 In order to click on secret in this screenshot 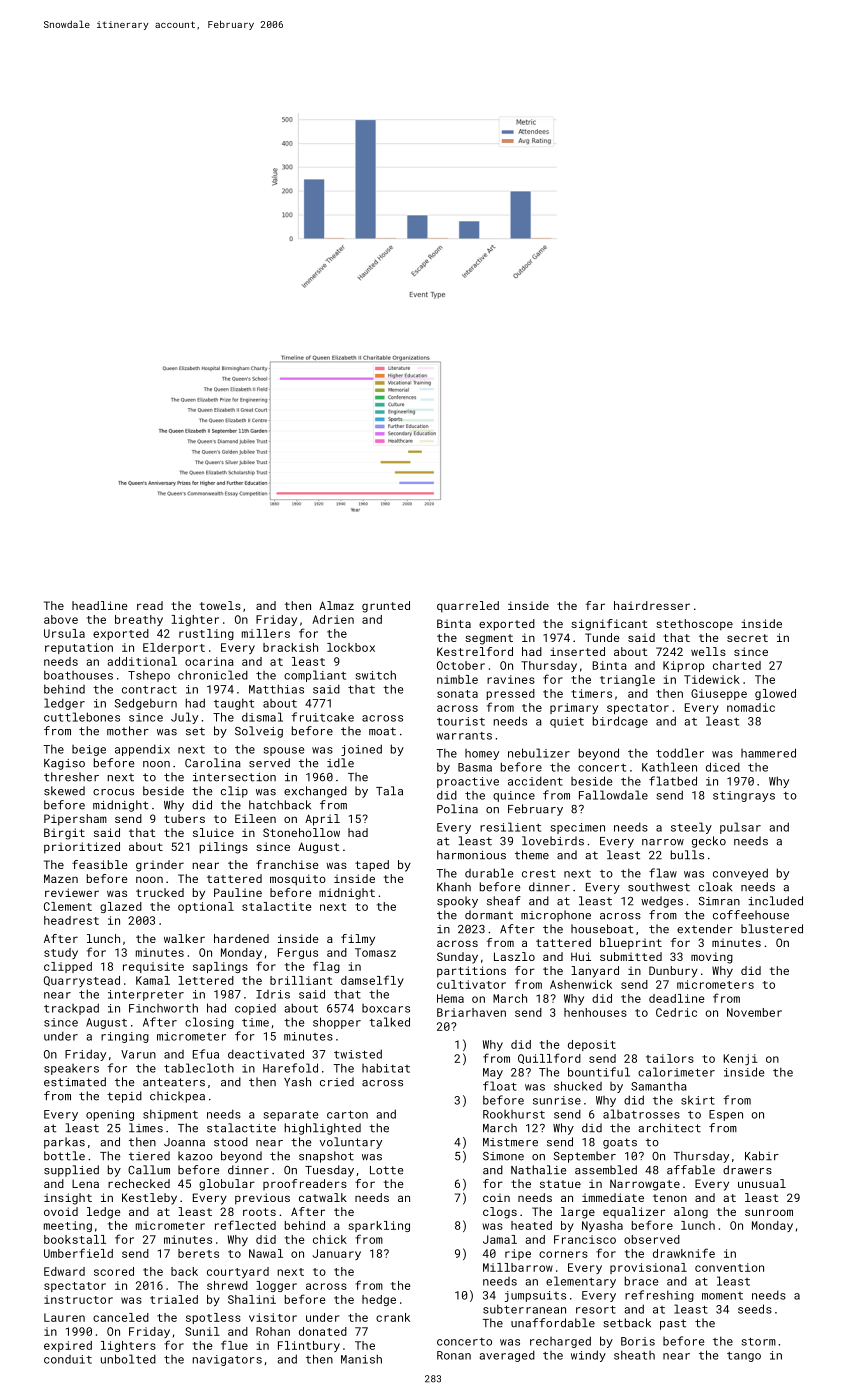, I will do `click(747, 638)`.
